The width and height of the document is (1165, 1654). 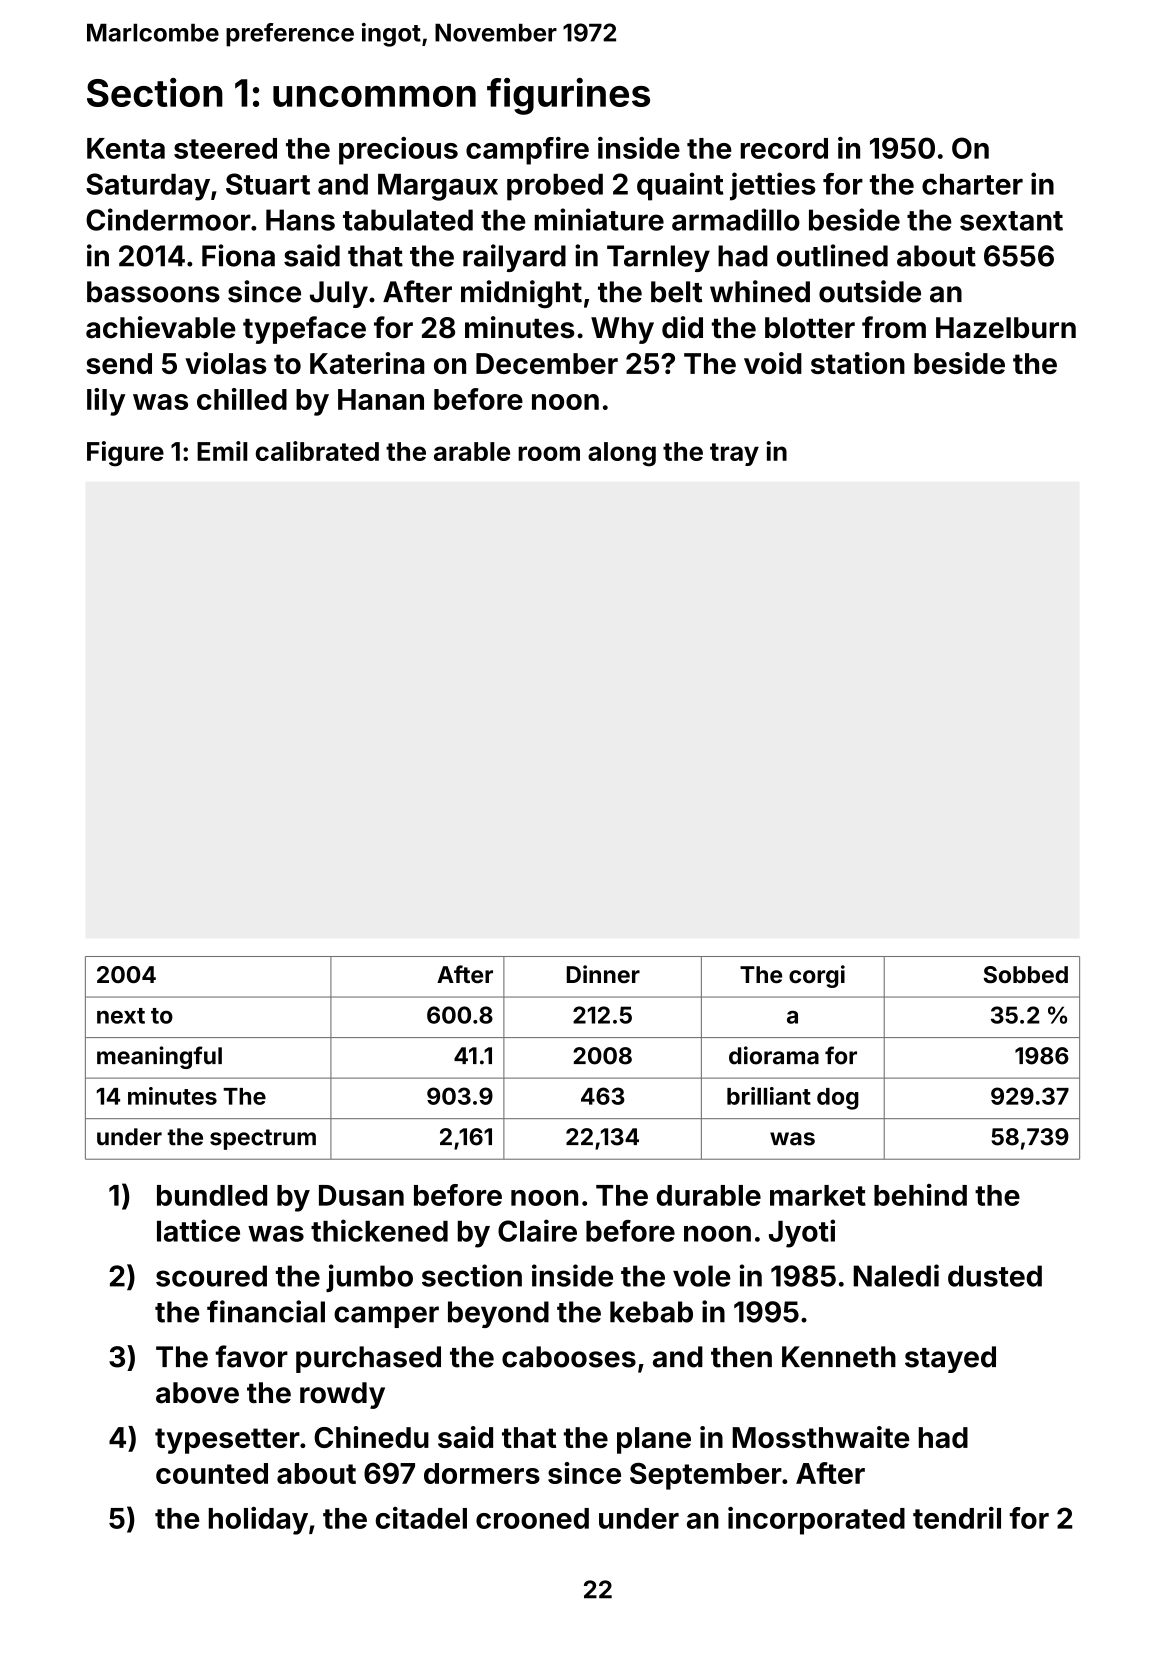 What do you see at coordinates (682, 327) in the document?
I see `did` at bounding box center [682, 327].
